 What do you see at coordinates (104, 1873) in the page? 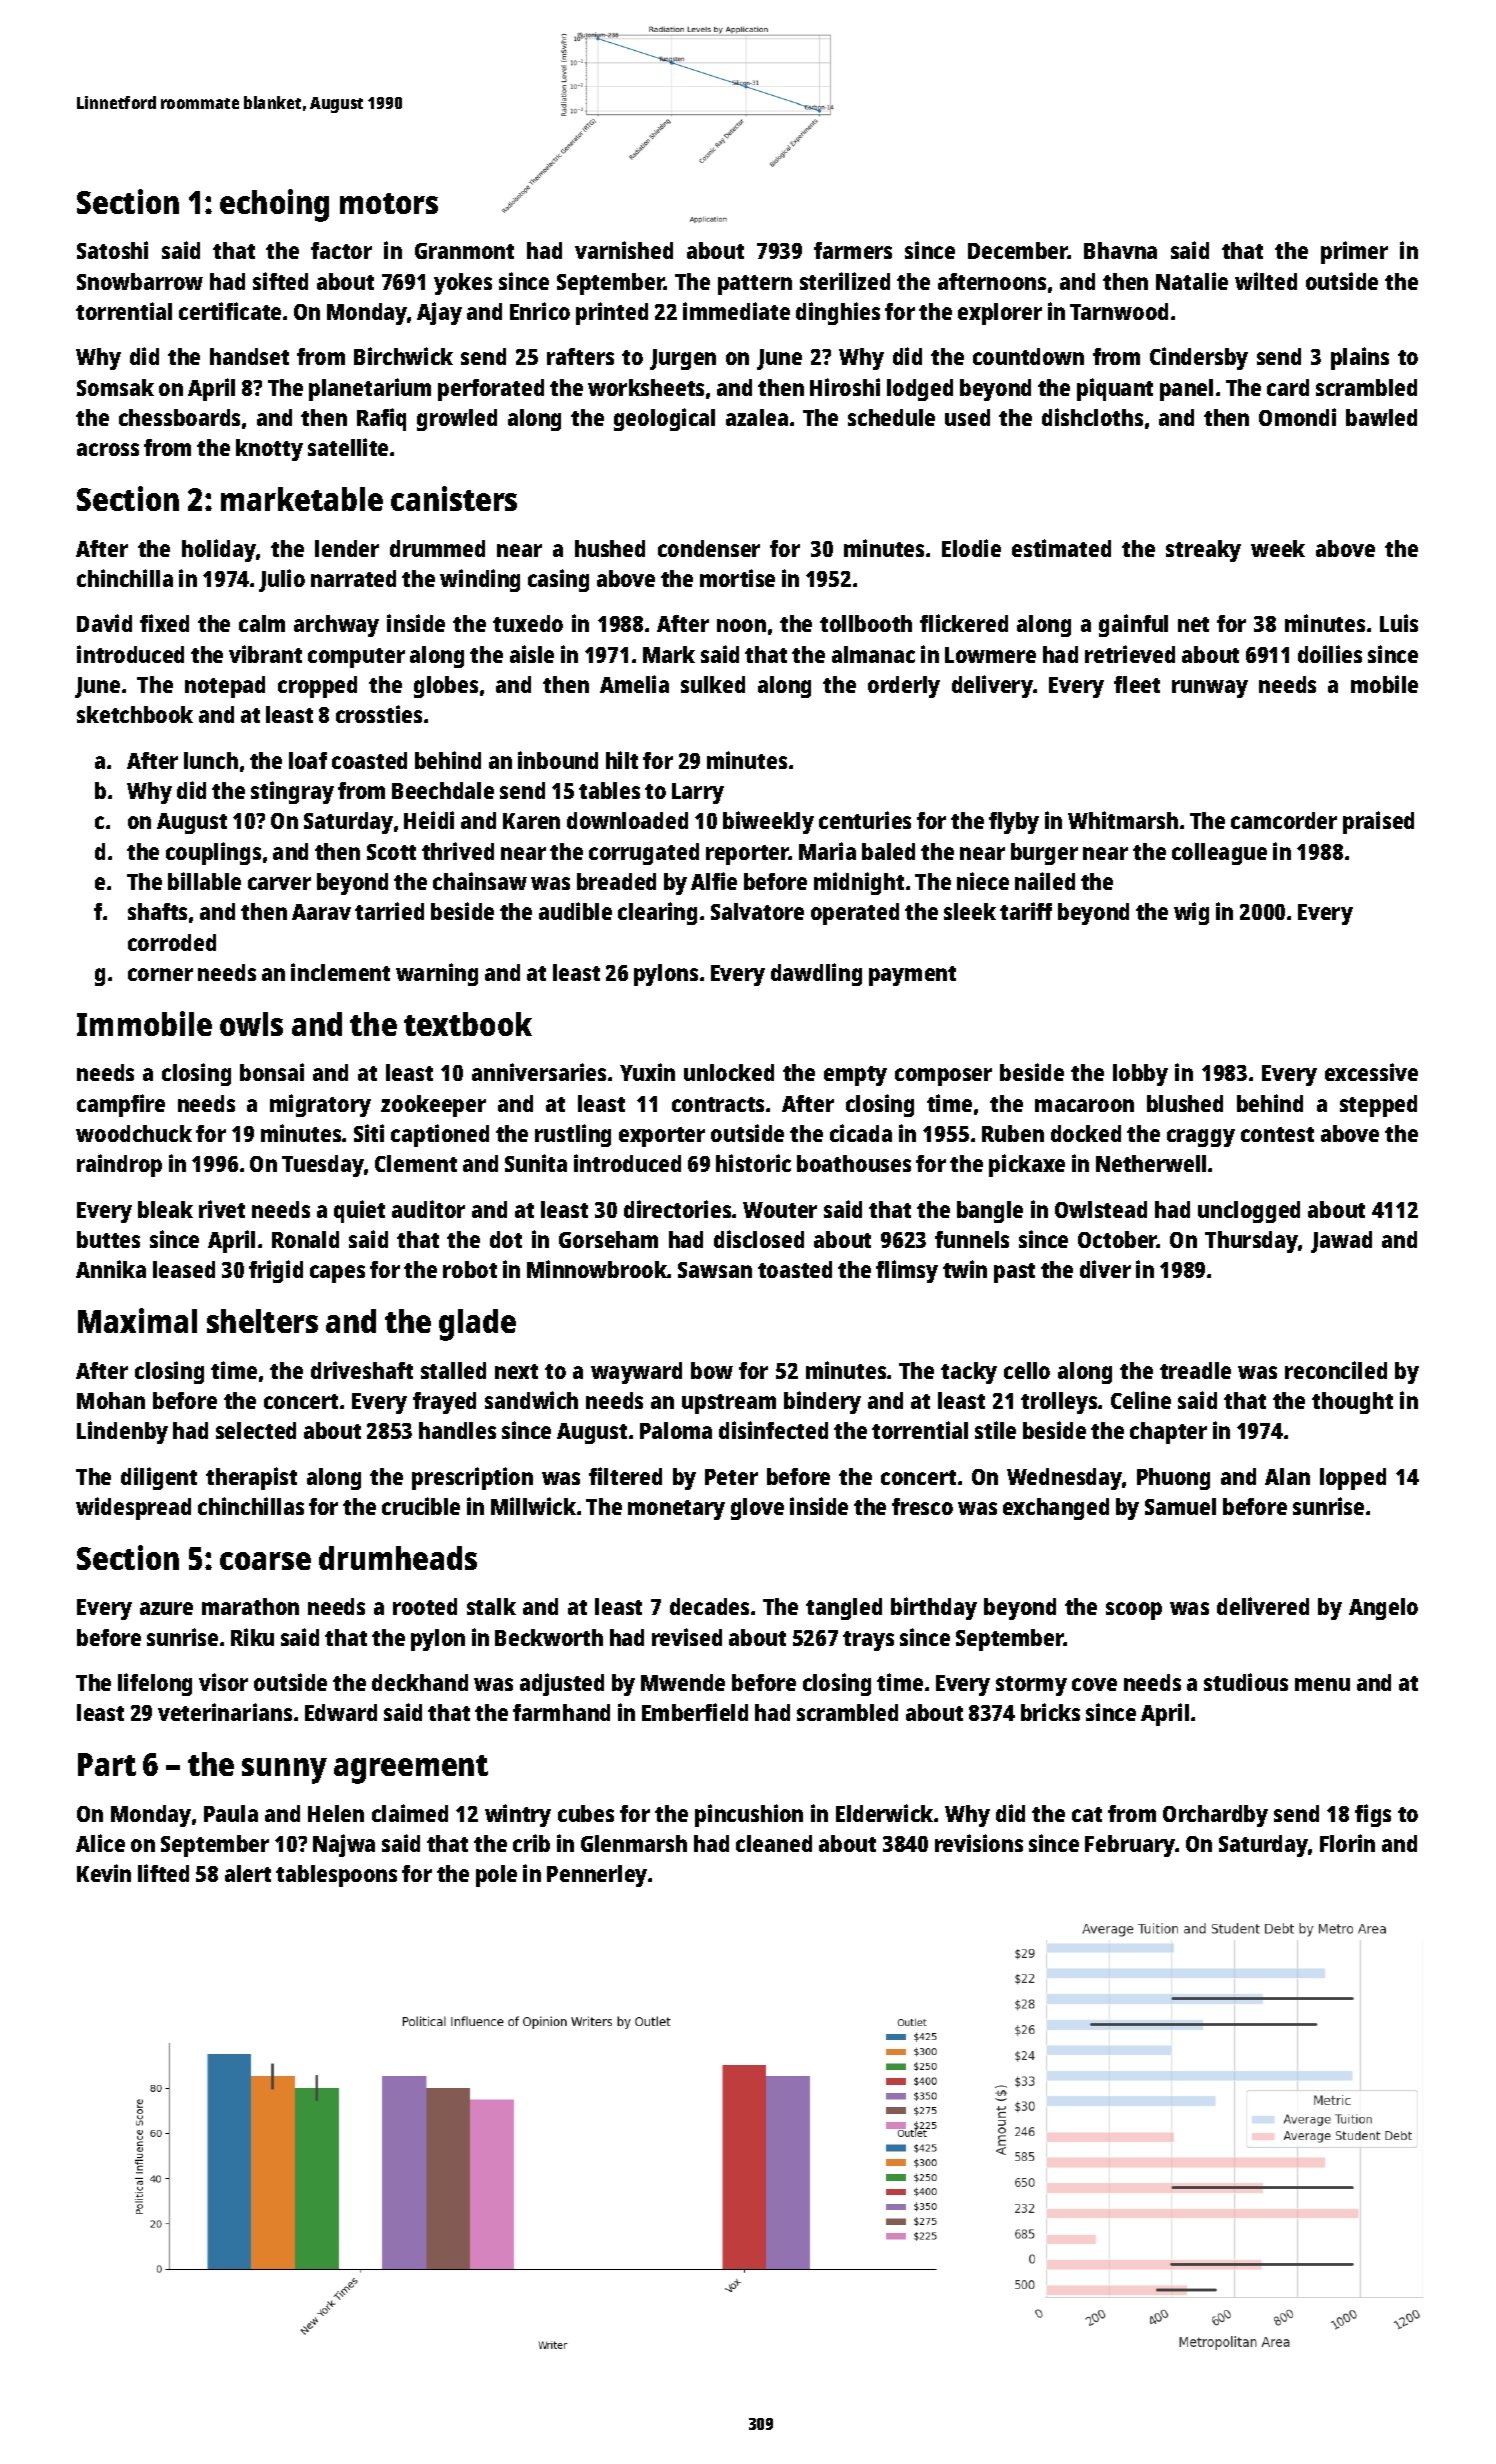
I see `Kevin` at bounding box center [104, 1873].
